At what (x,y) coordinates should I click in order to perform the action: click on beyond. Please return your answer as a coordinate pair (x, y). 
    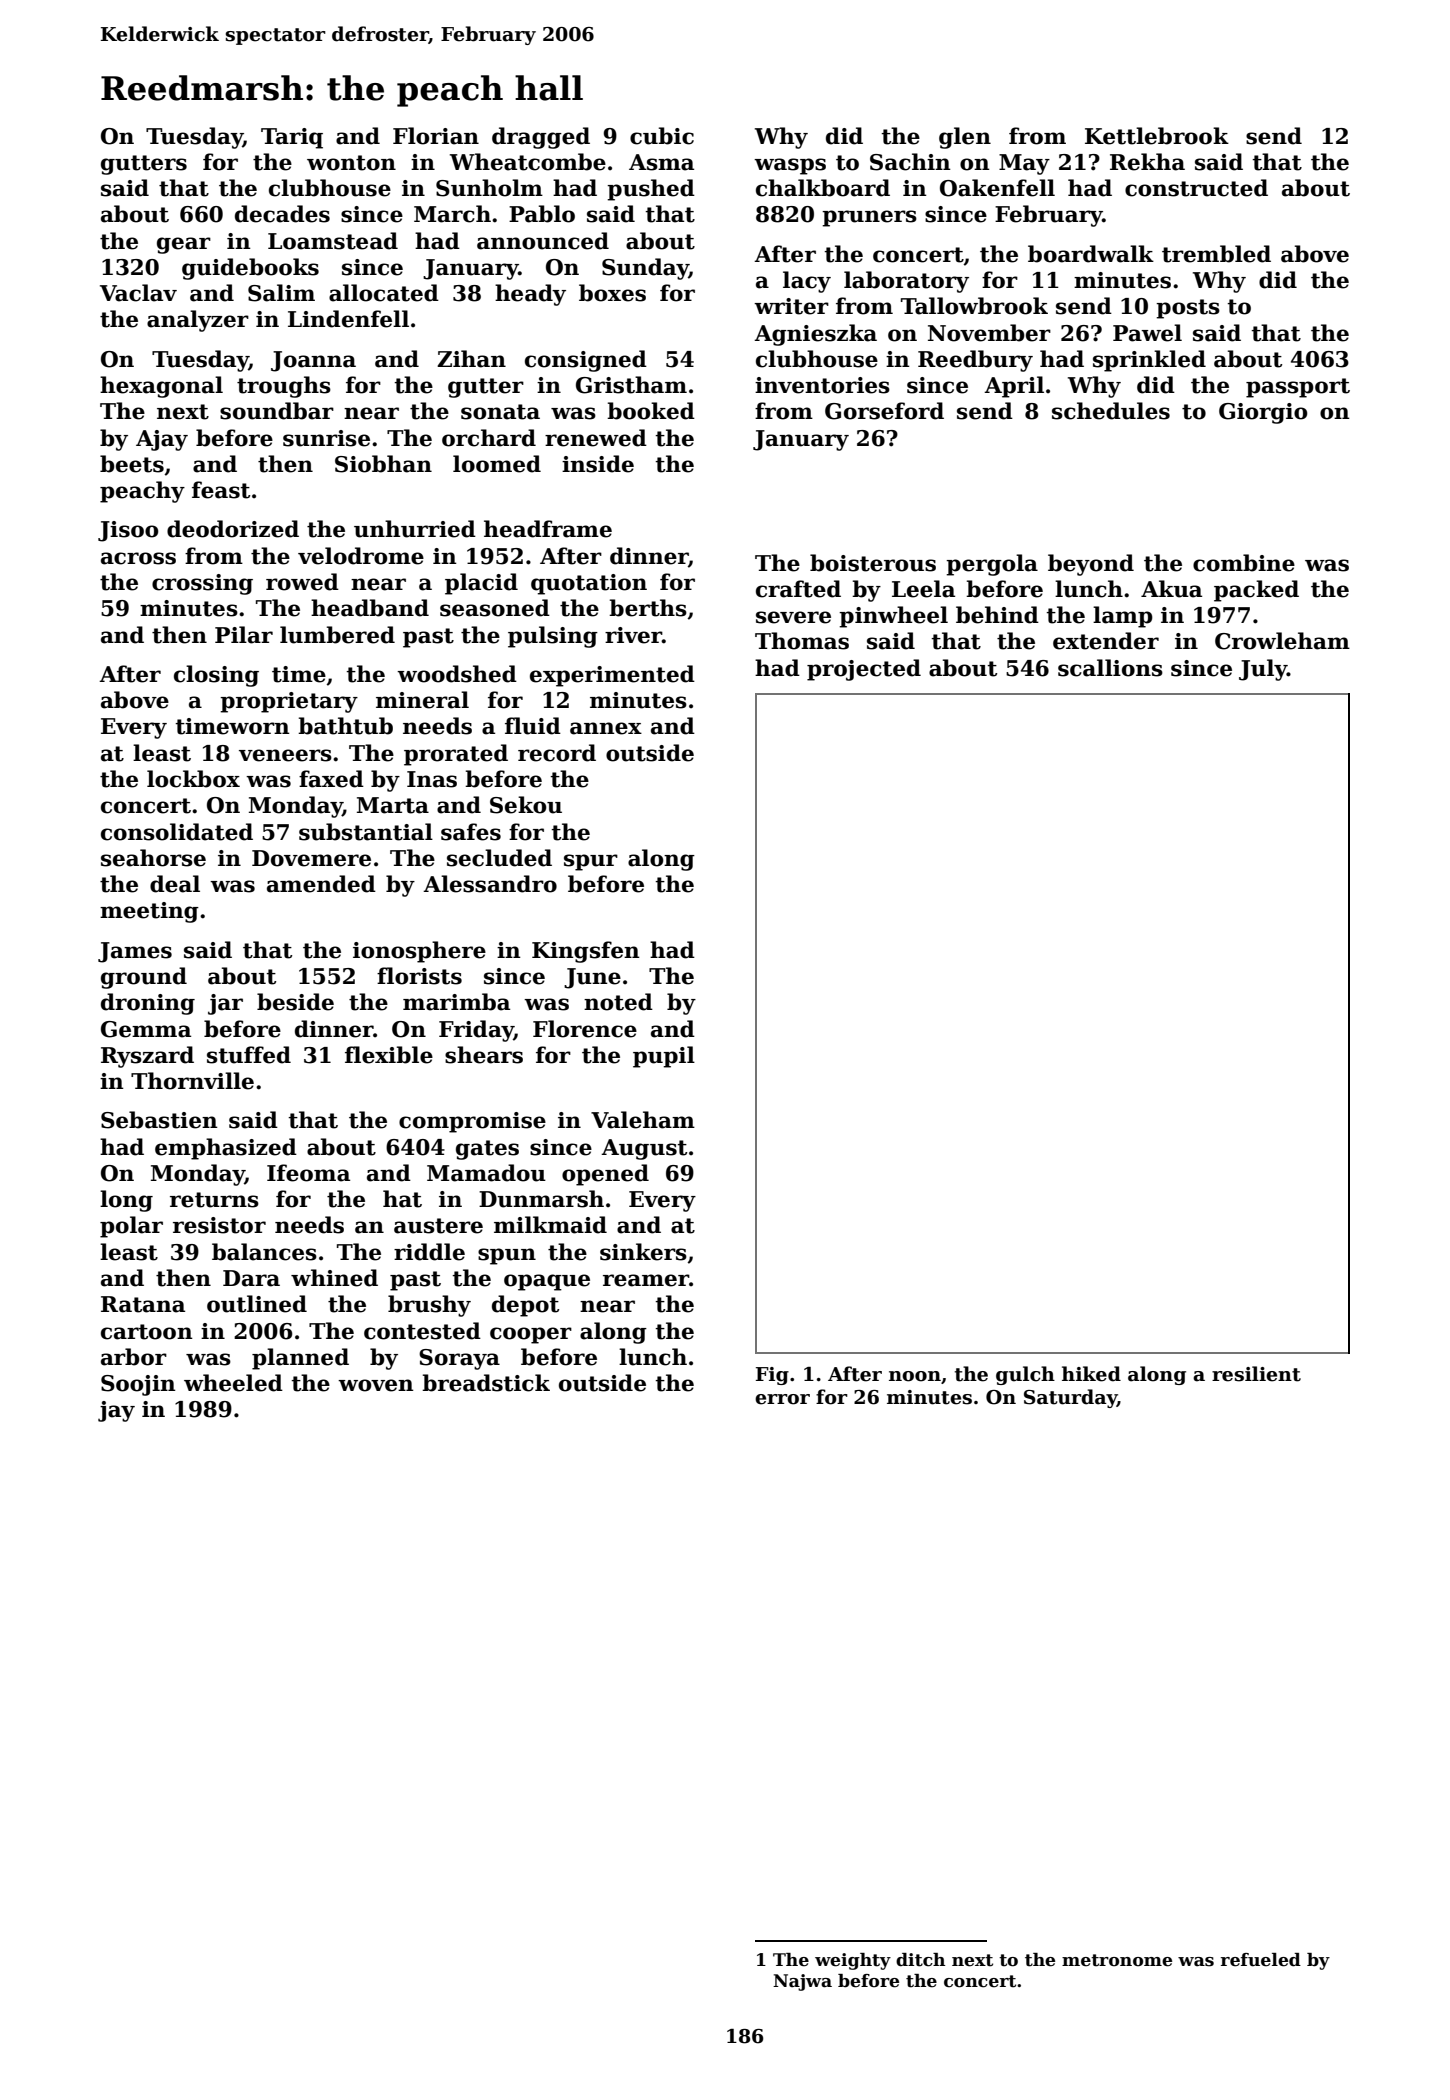
    Looking at the image, I should click on (1091, 565).
